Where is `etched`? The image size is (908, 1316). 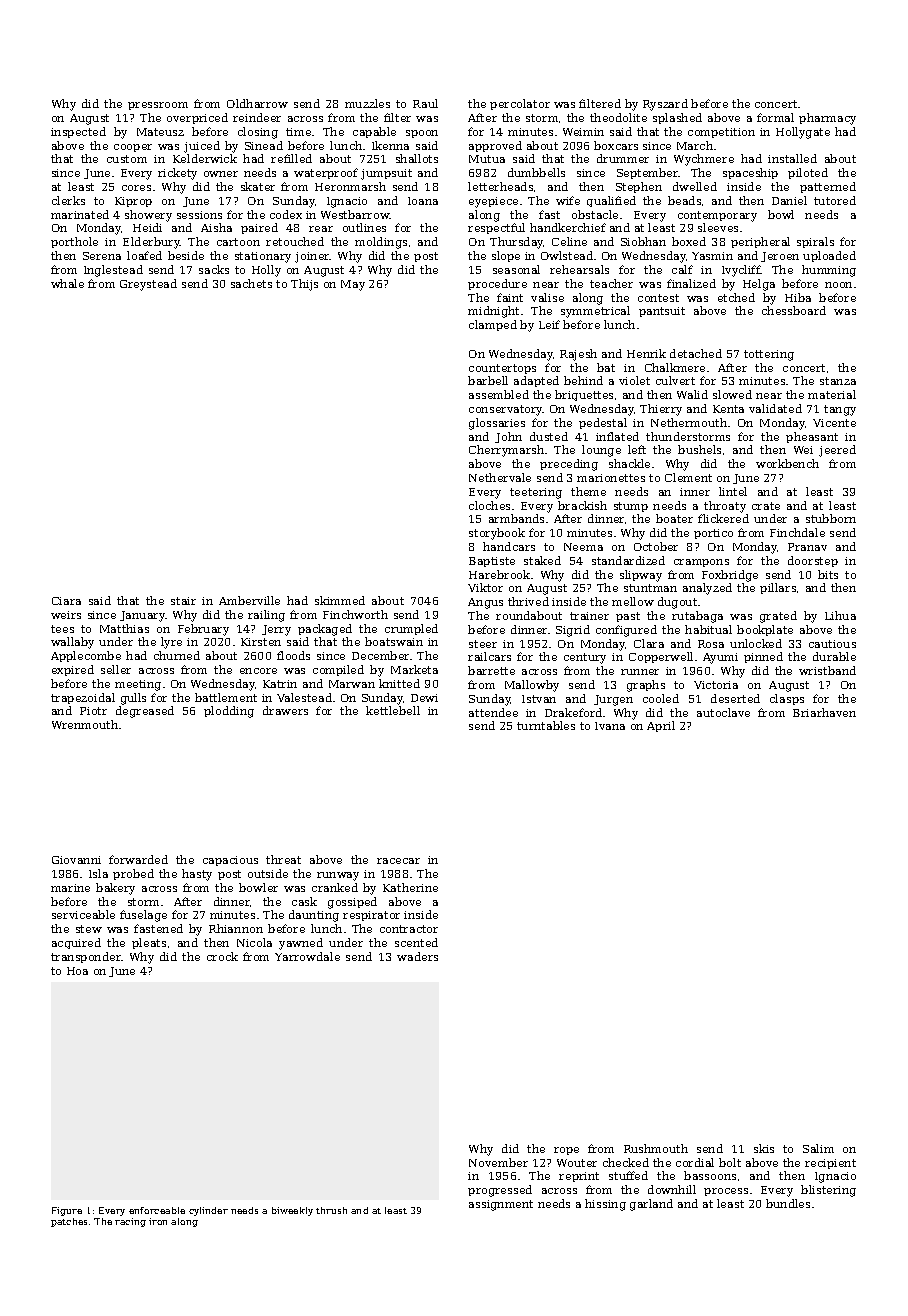 etched is located at coordinates (736, 297).
